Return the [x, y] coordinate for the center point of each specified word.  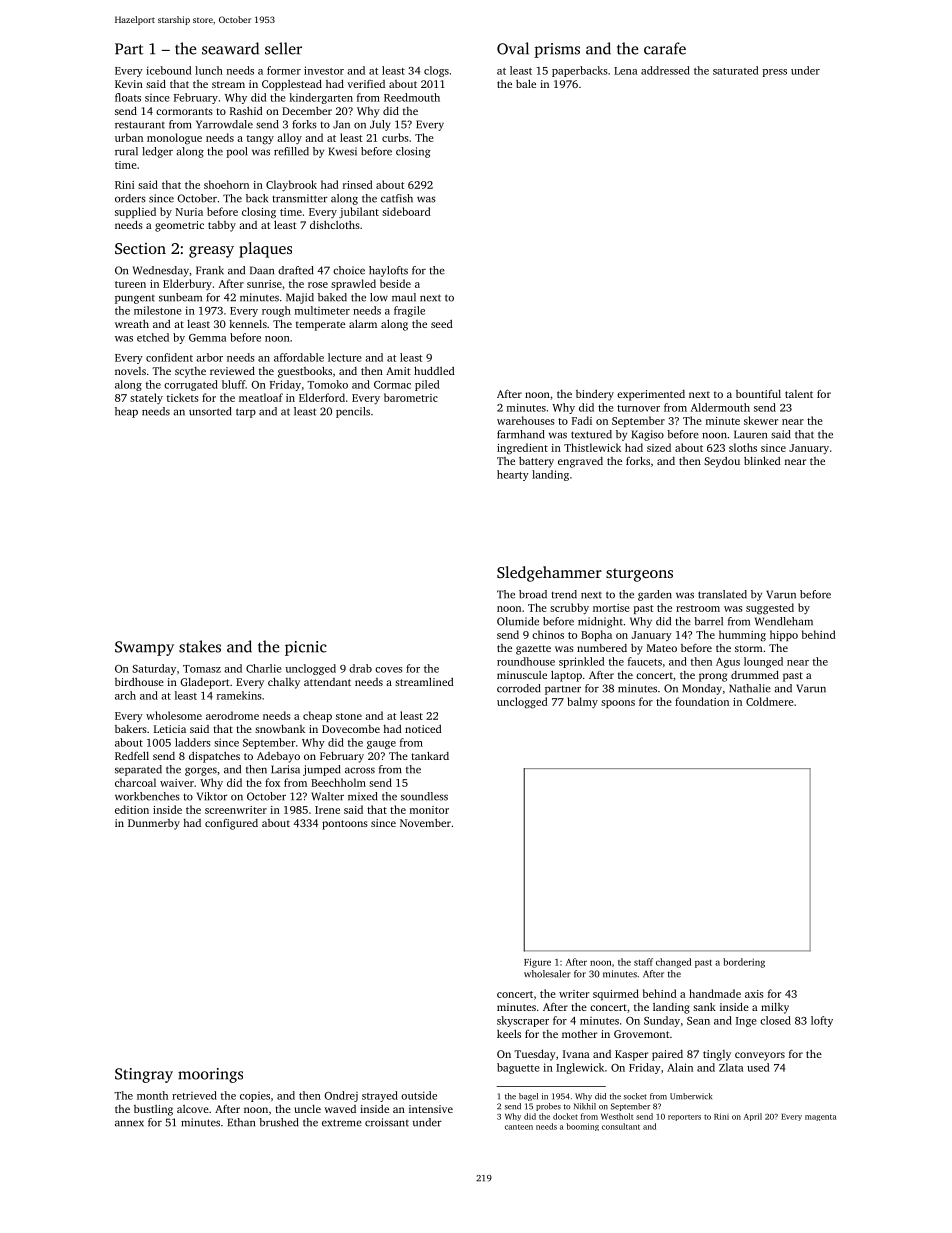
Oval [513, 48]
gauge [381, 745]
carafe [665, 48]
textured [591, 434]
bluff [234, 384]
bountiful [758, 393]
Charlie [264, 668]
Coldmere [770, 701]
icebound [169, 70]
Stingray [144, 1075]
